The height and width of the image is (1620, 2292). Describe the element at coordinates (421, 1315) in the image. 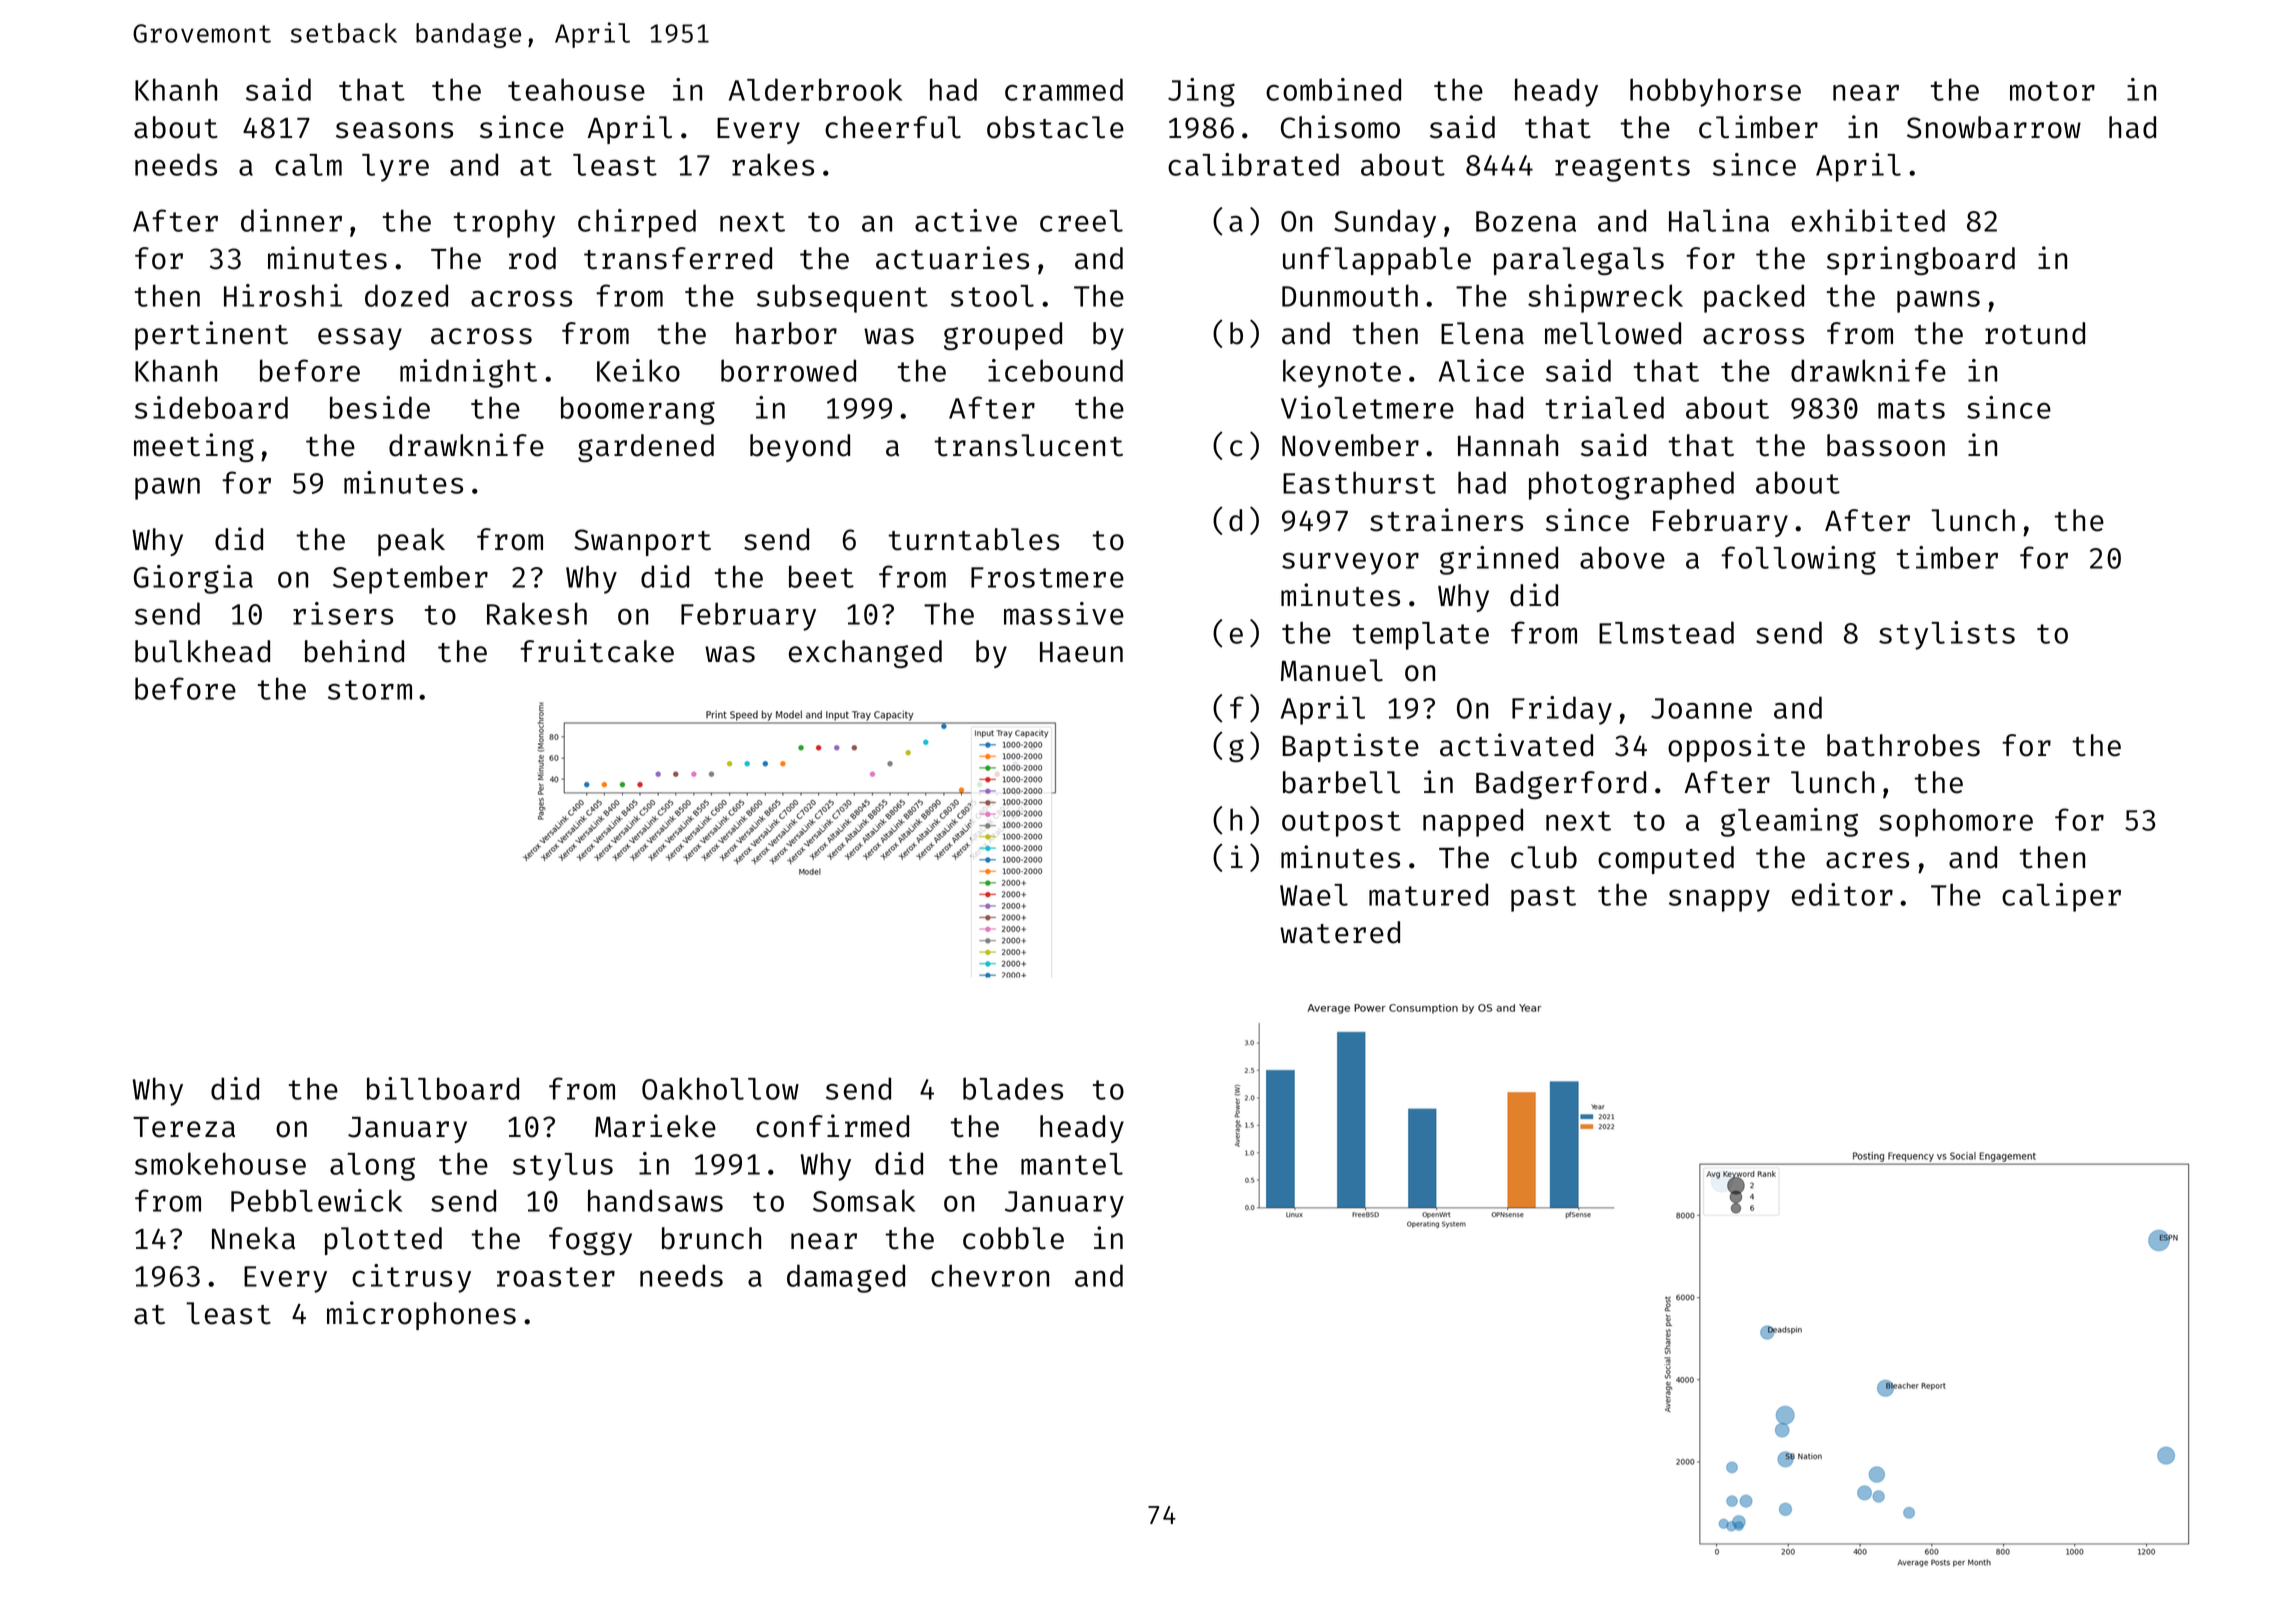

I see `microphones` at that location.
